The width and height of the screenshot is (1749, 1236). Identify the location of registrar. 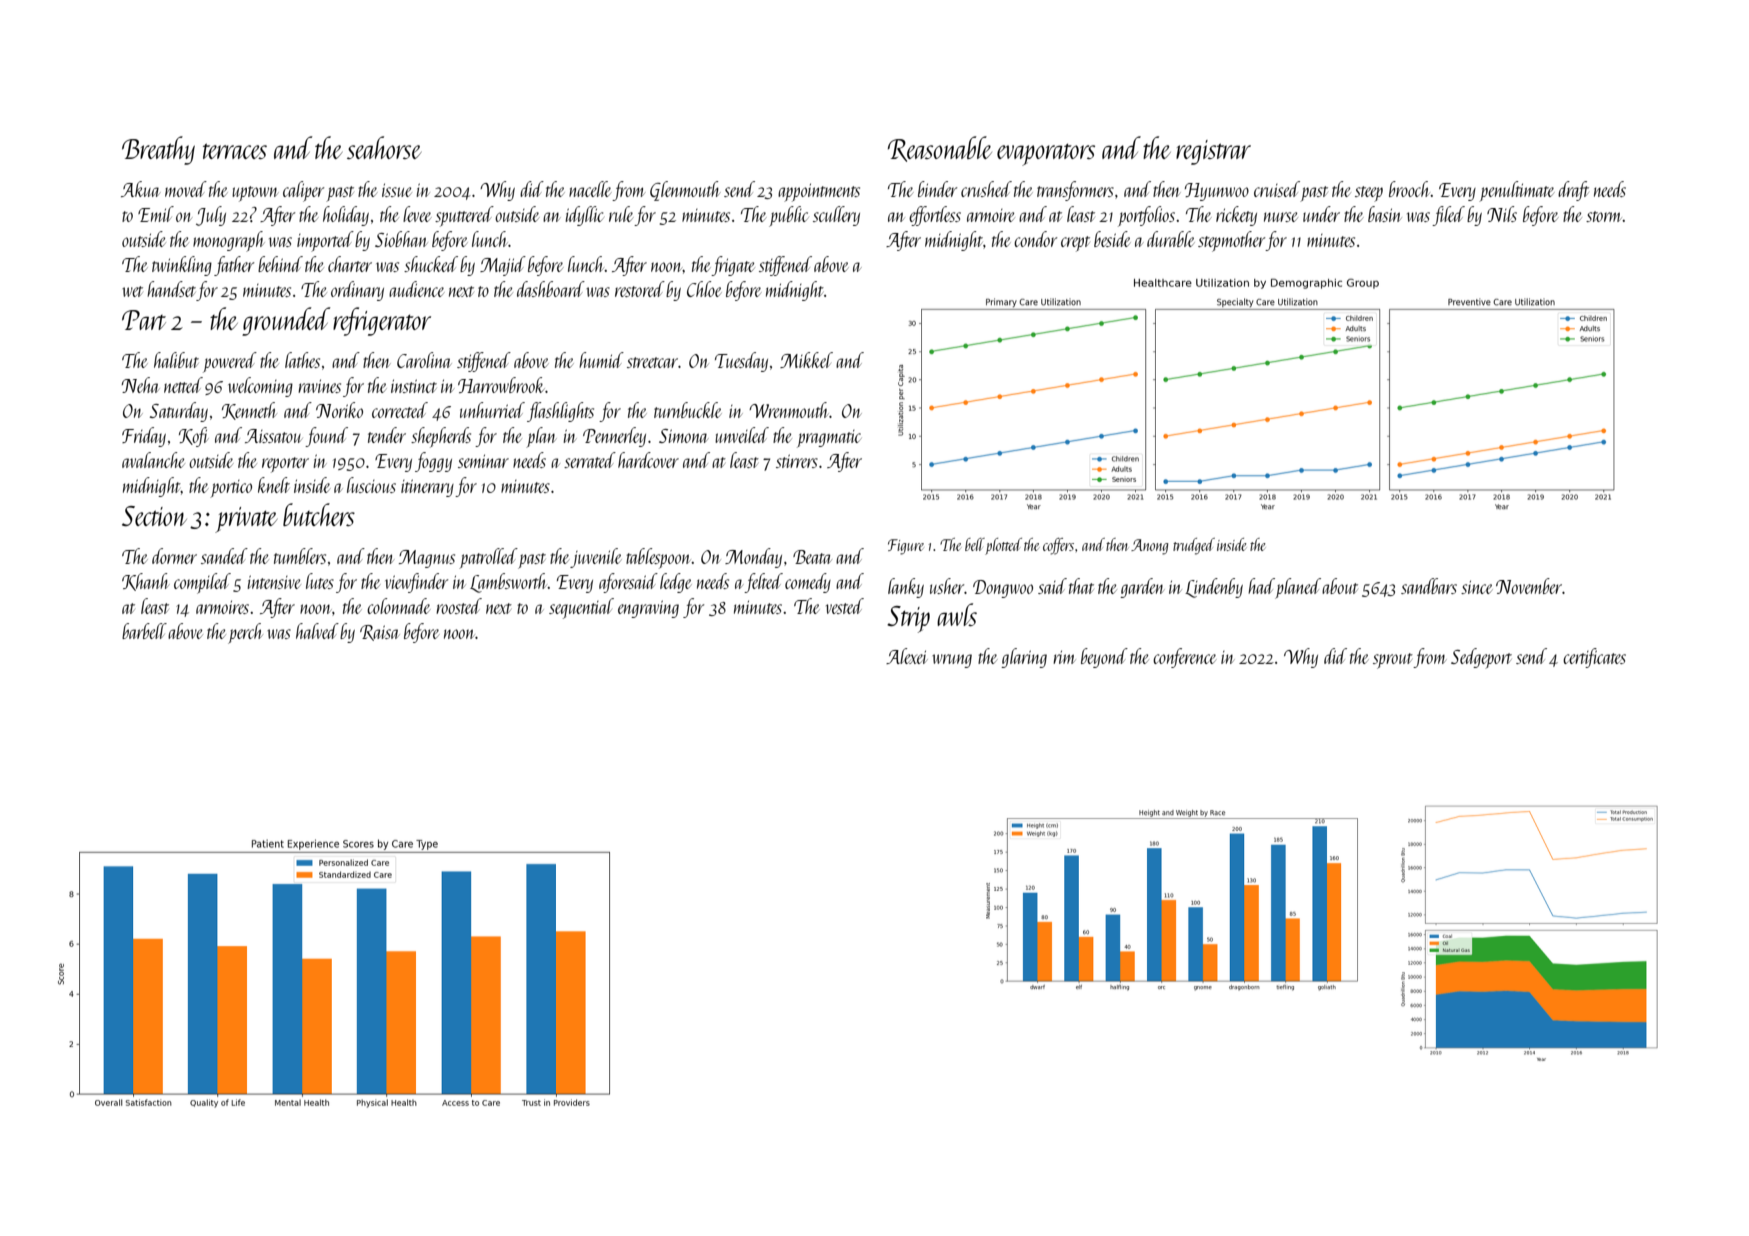
(1213, 152).
